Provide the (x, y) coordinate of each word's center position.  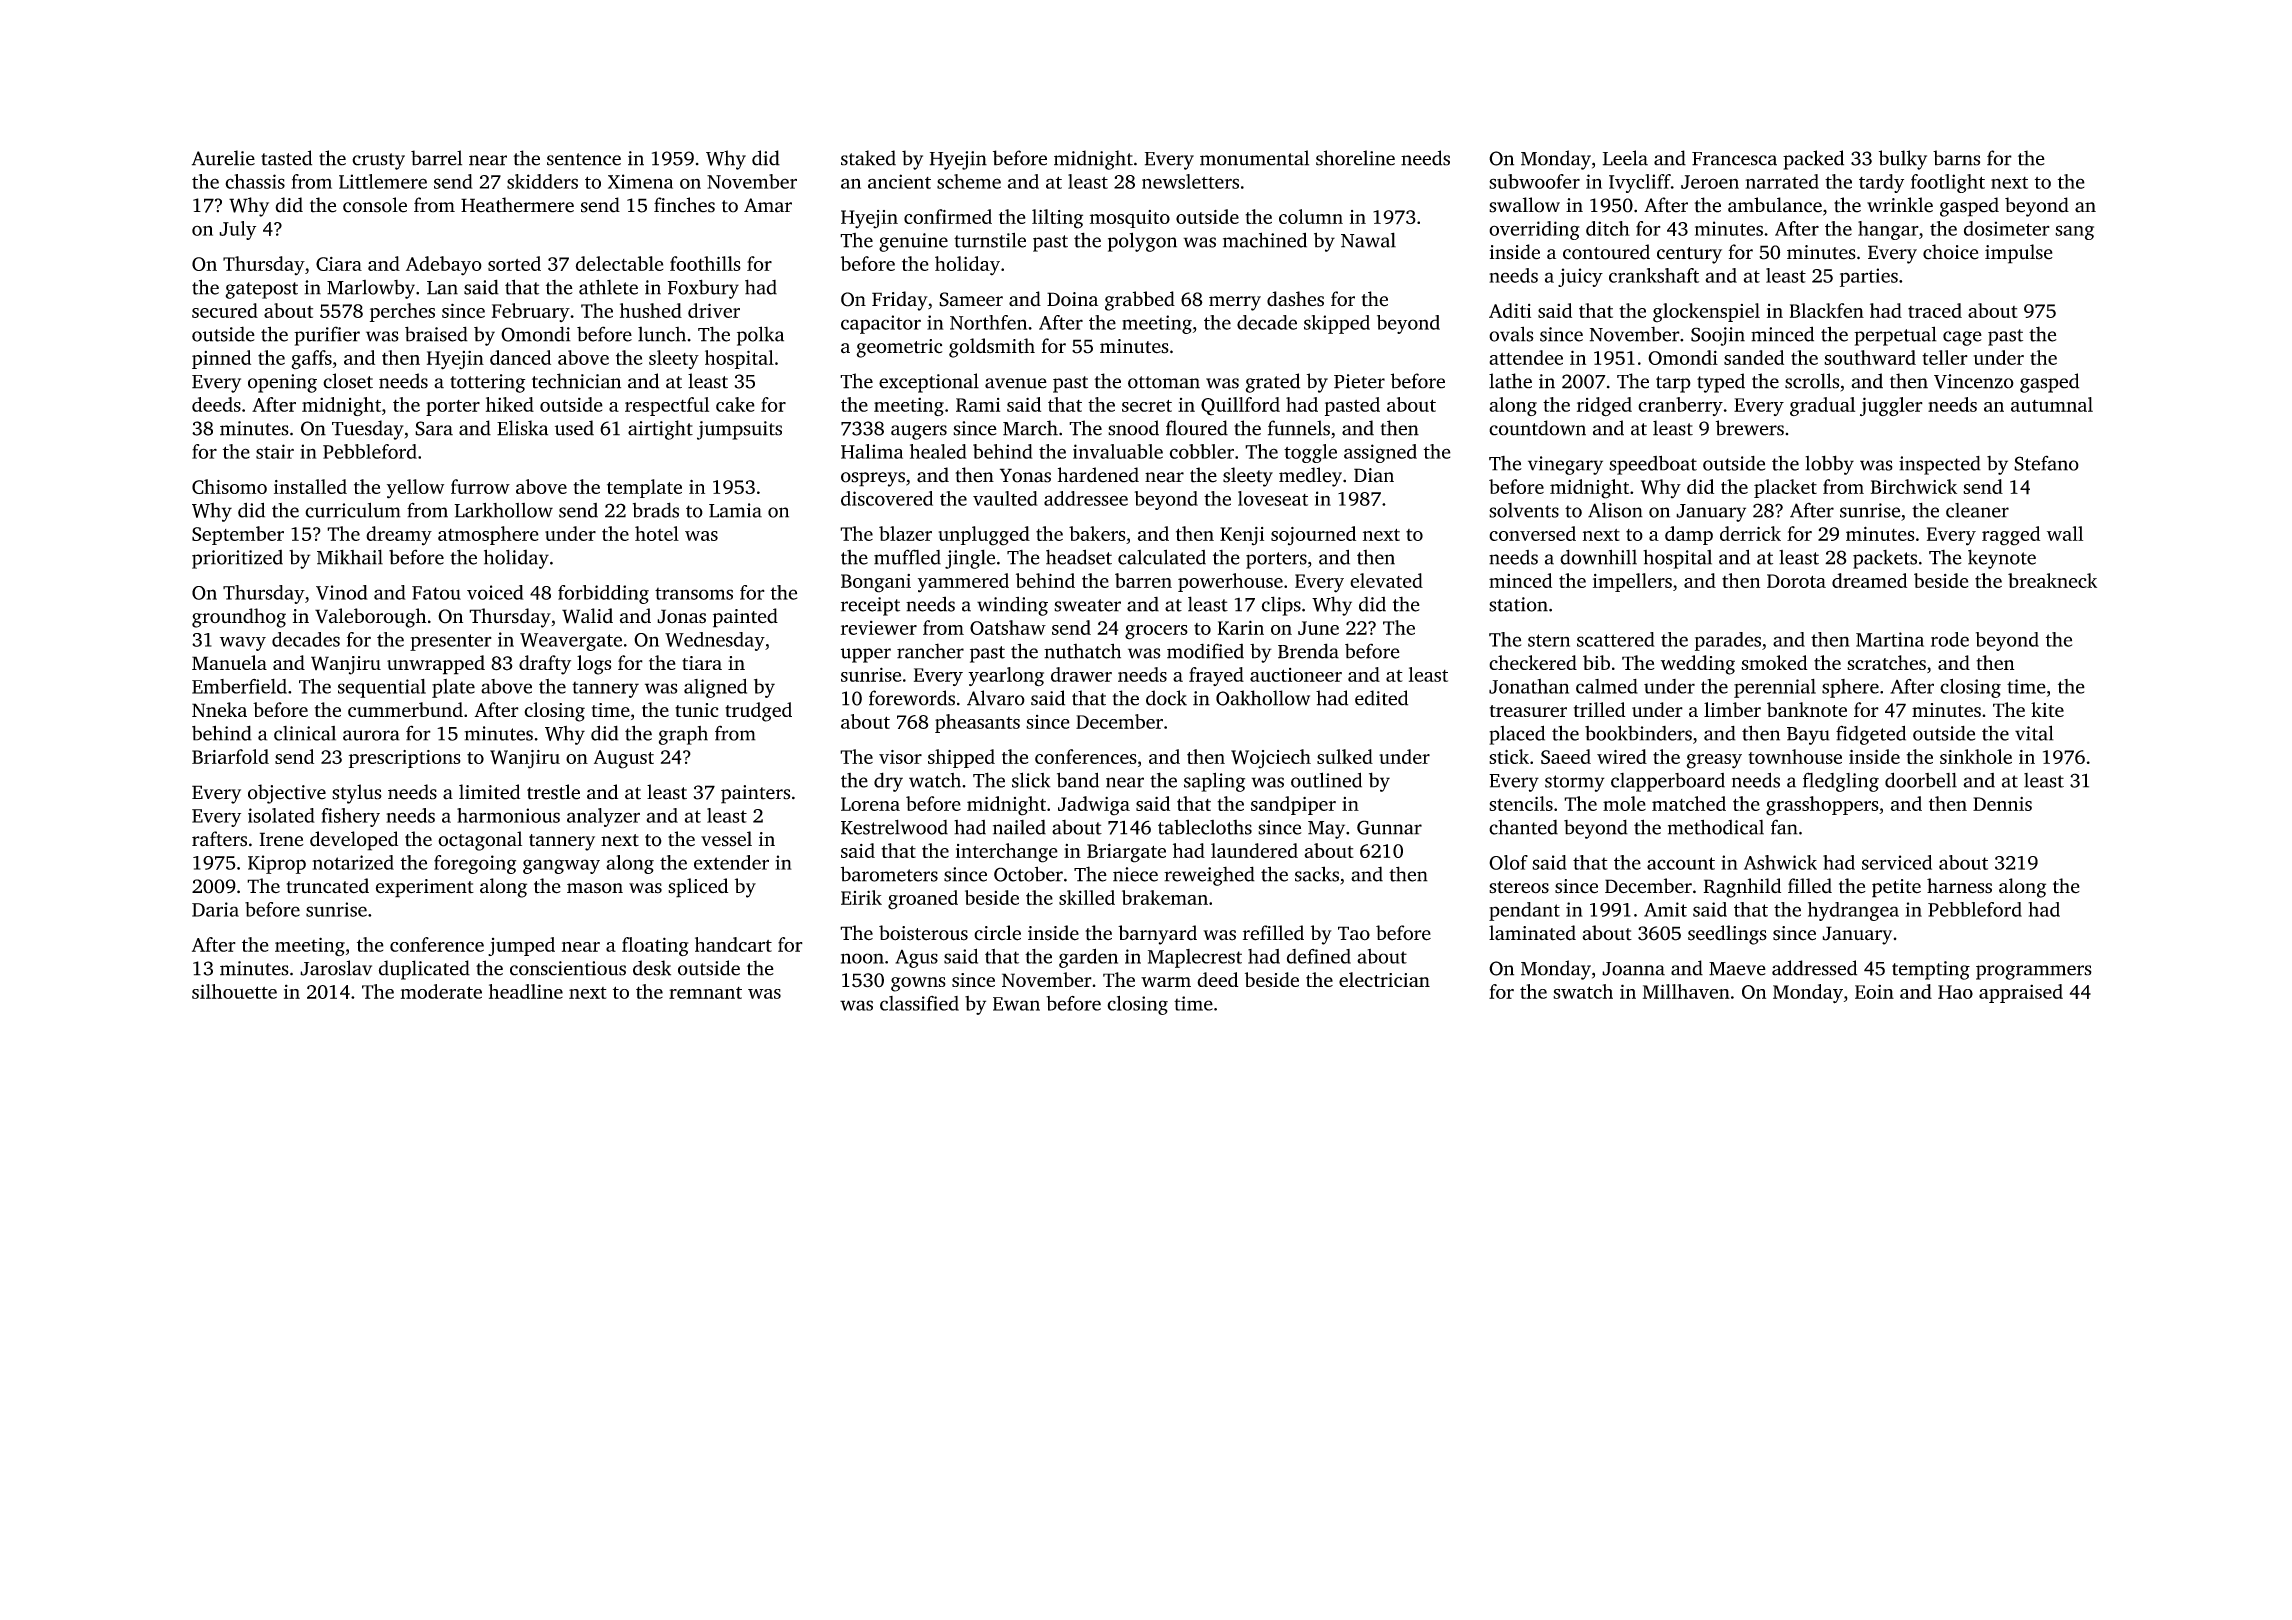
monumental (1254, 158)
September (238, 535)
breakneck (2052, 580)
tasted (286, 158)
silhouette (234, 991)
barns (1956, 158)
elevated (1386, 580)
